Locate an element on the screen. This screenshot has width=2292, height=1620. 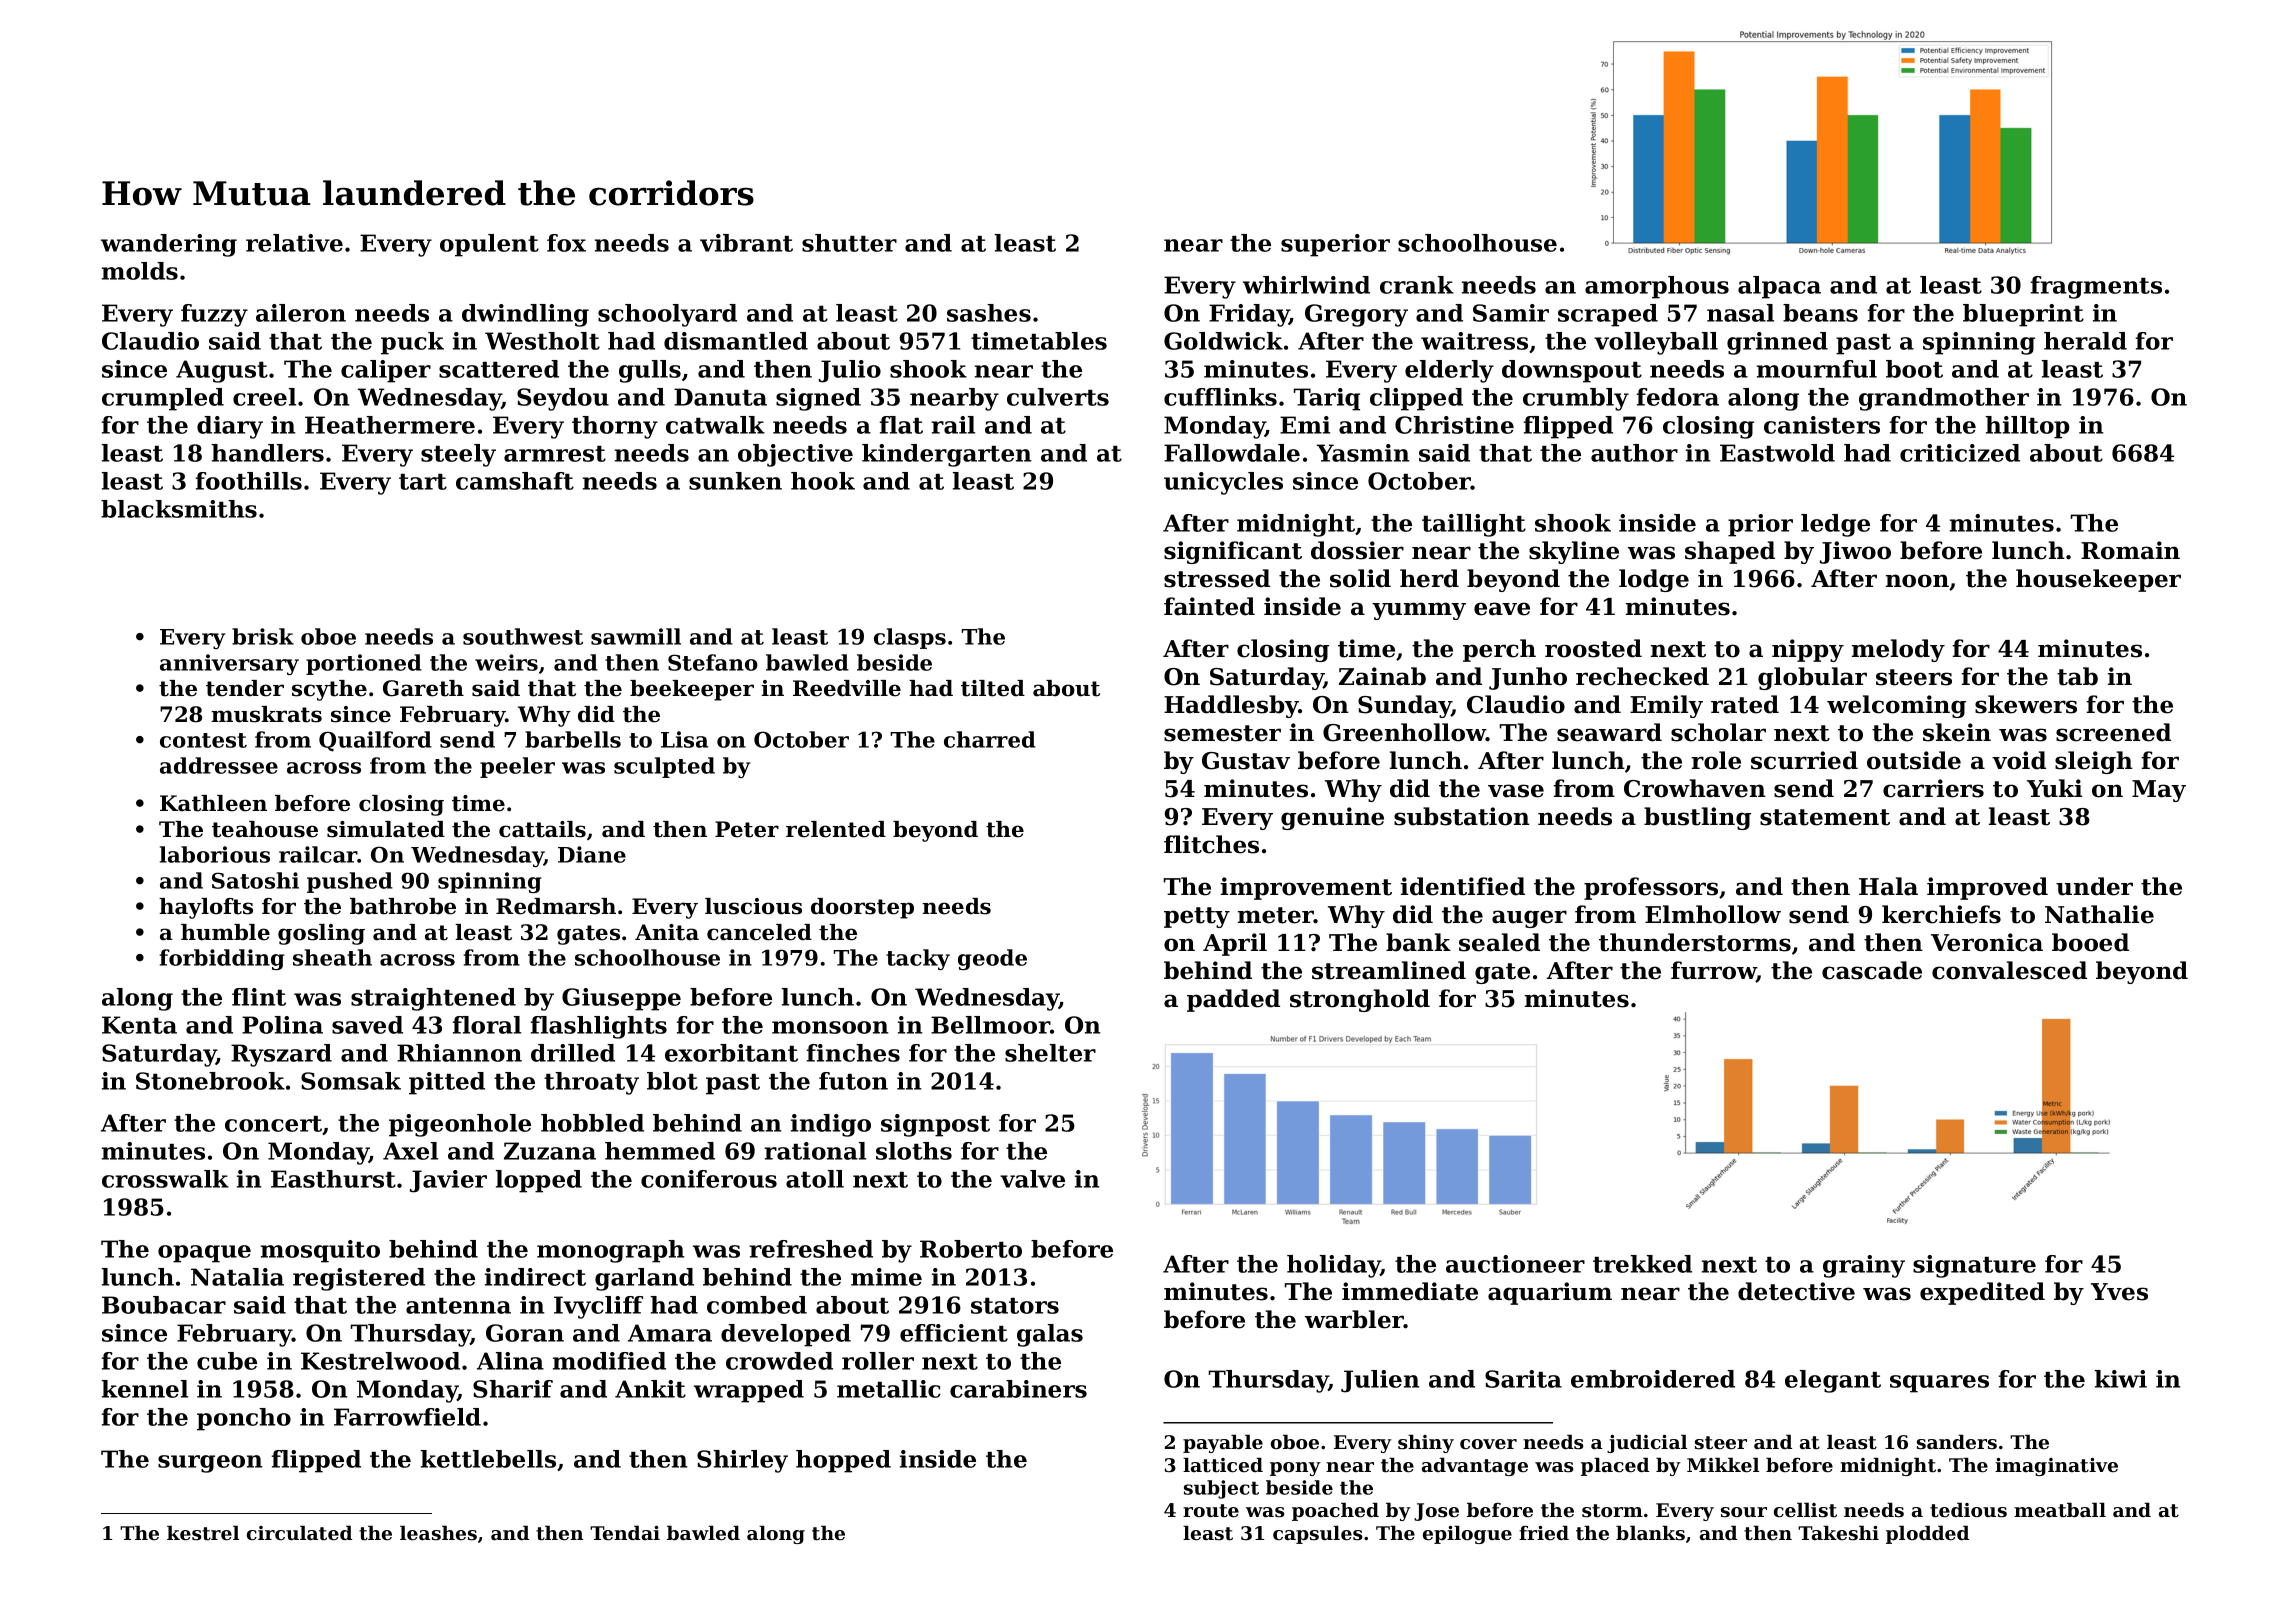
crosswalk is located at coordinates (165, 1179).
